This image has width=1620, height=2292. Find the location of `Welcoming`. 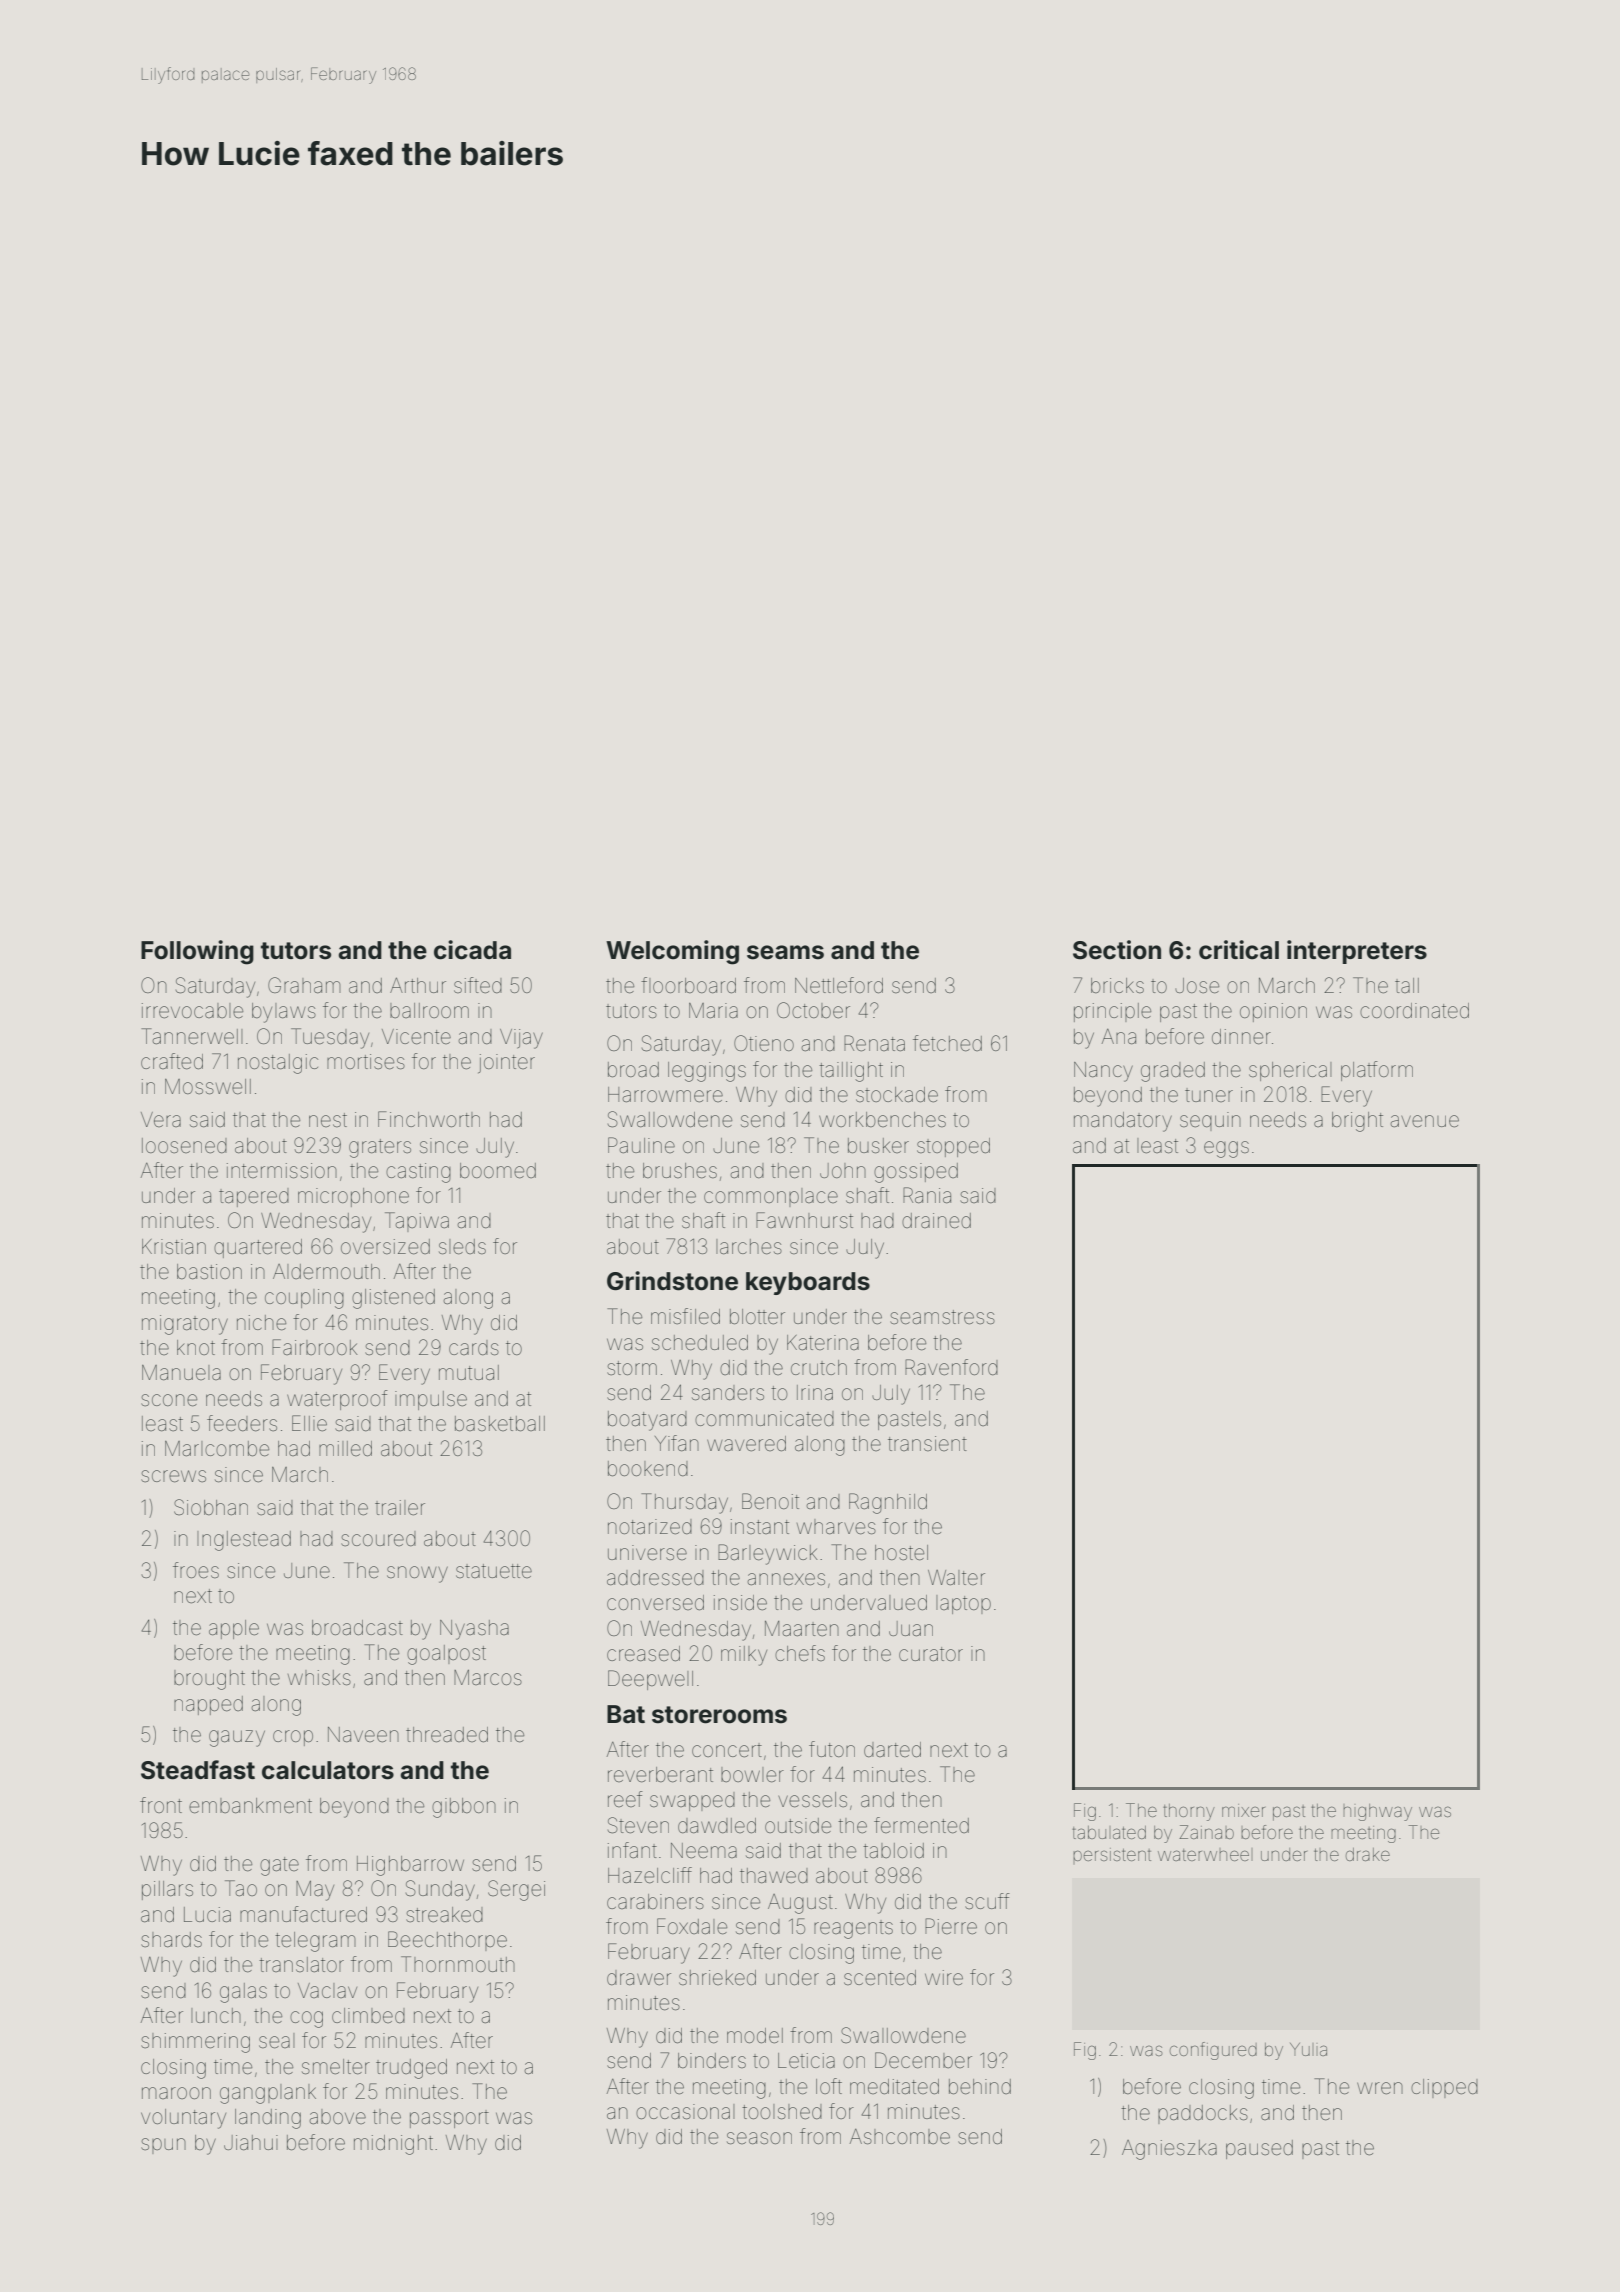

Welcoming is located at coordinates (672, 952).
